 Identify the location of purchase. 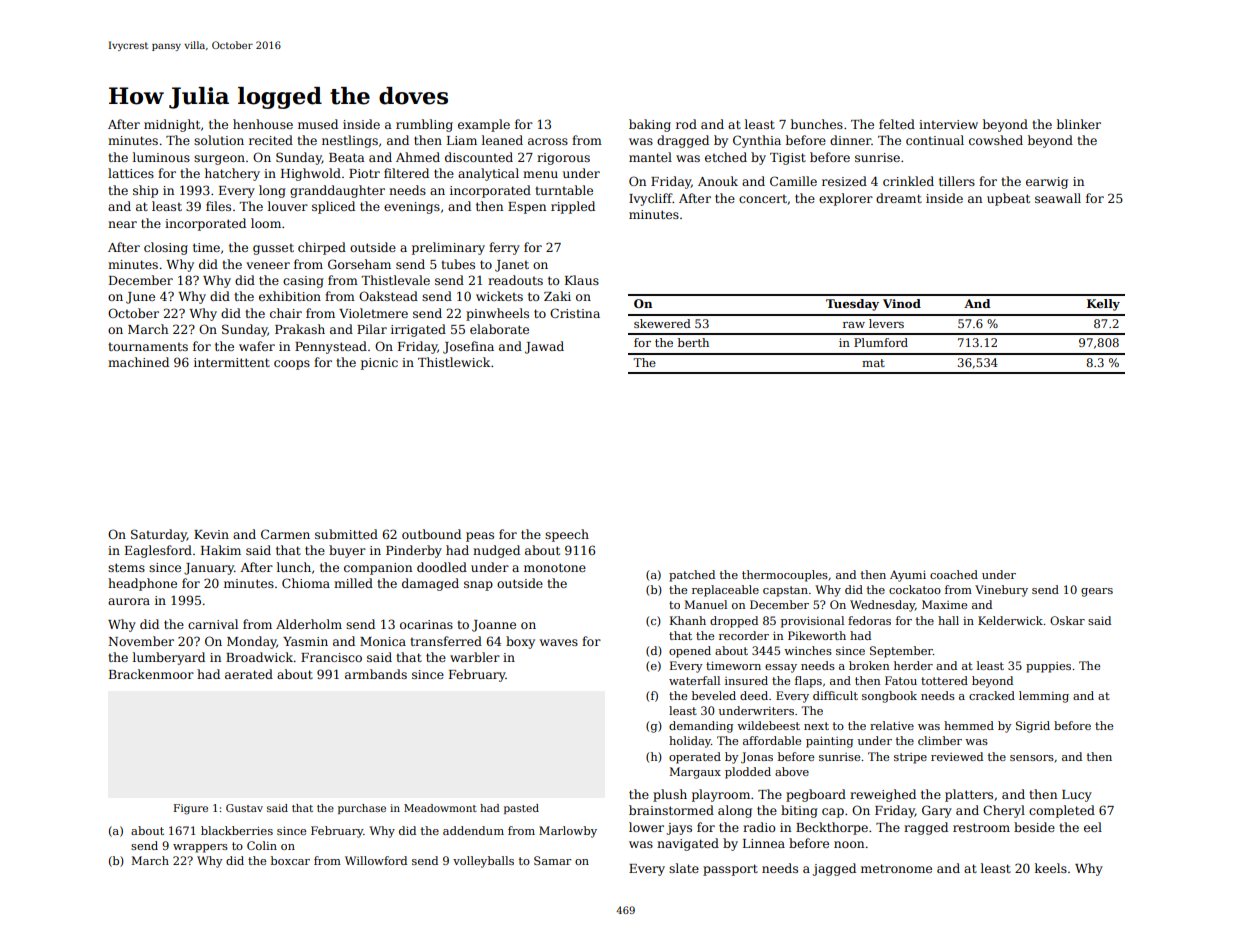
(362, 809).
